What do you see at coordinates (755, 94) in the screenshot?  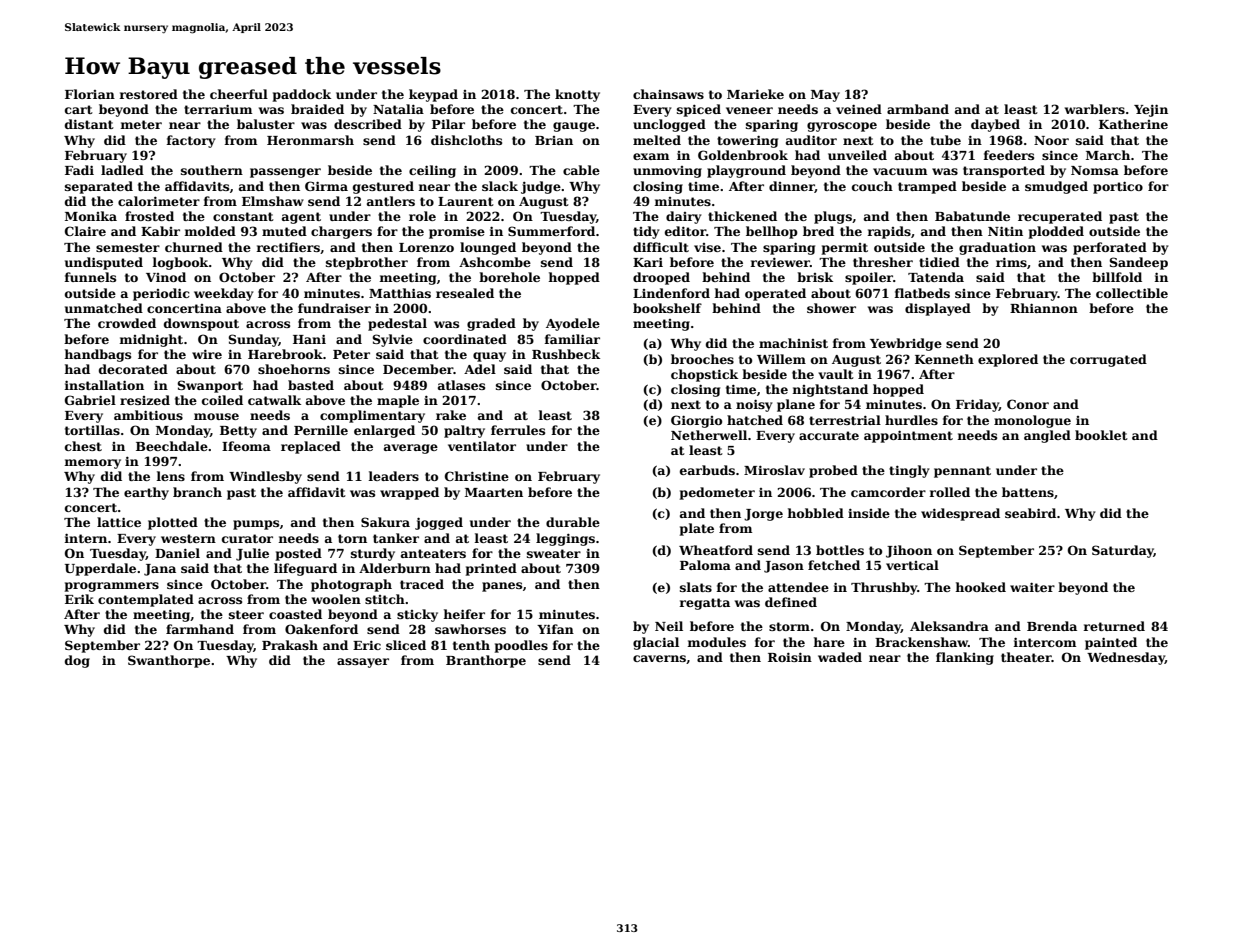 I see `Marieke` at bounding box center [755, 94].
